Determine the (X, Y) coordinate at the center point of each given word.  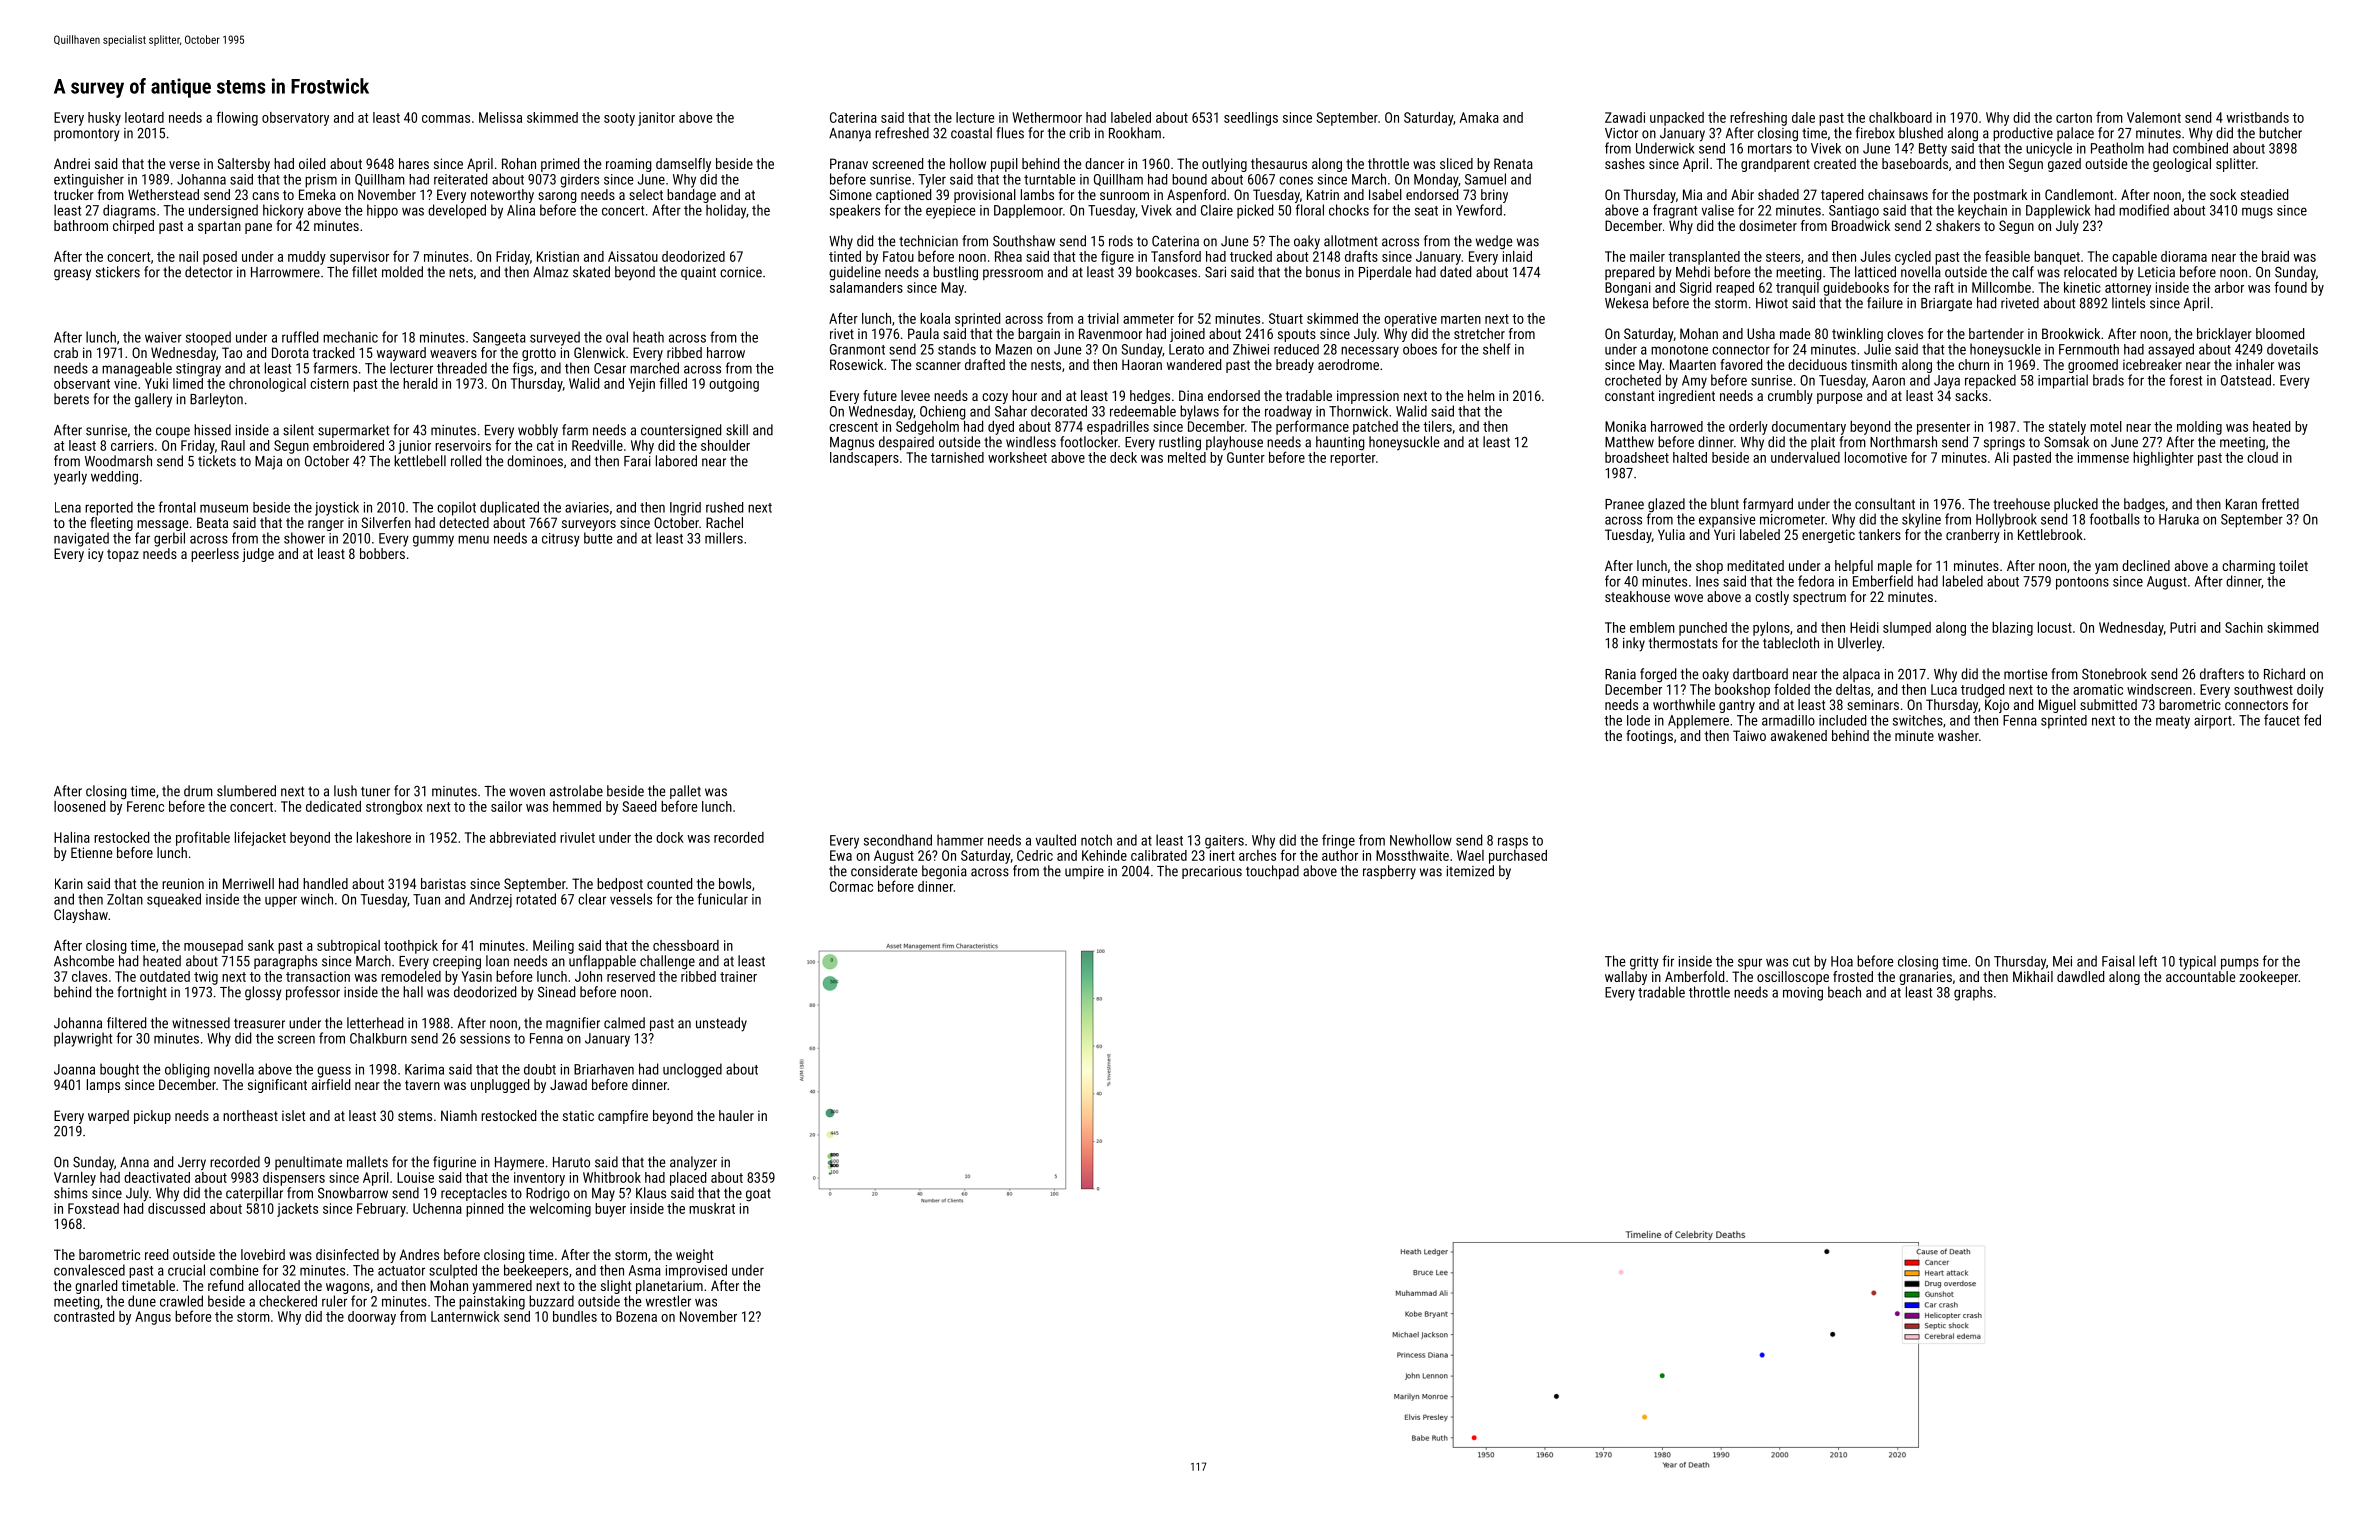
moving (1803, 994)
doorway (372, 1318)
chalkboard (1900, 117)
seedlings (1251, 119)
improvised (696, 1271)
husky (104, 119)
